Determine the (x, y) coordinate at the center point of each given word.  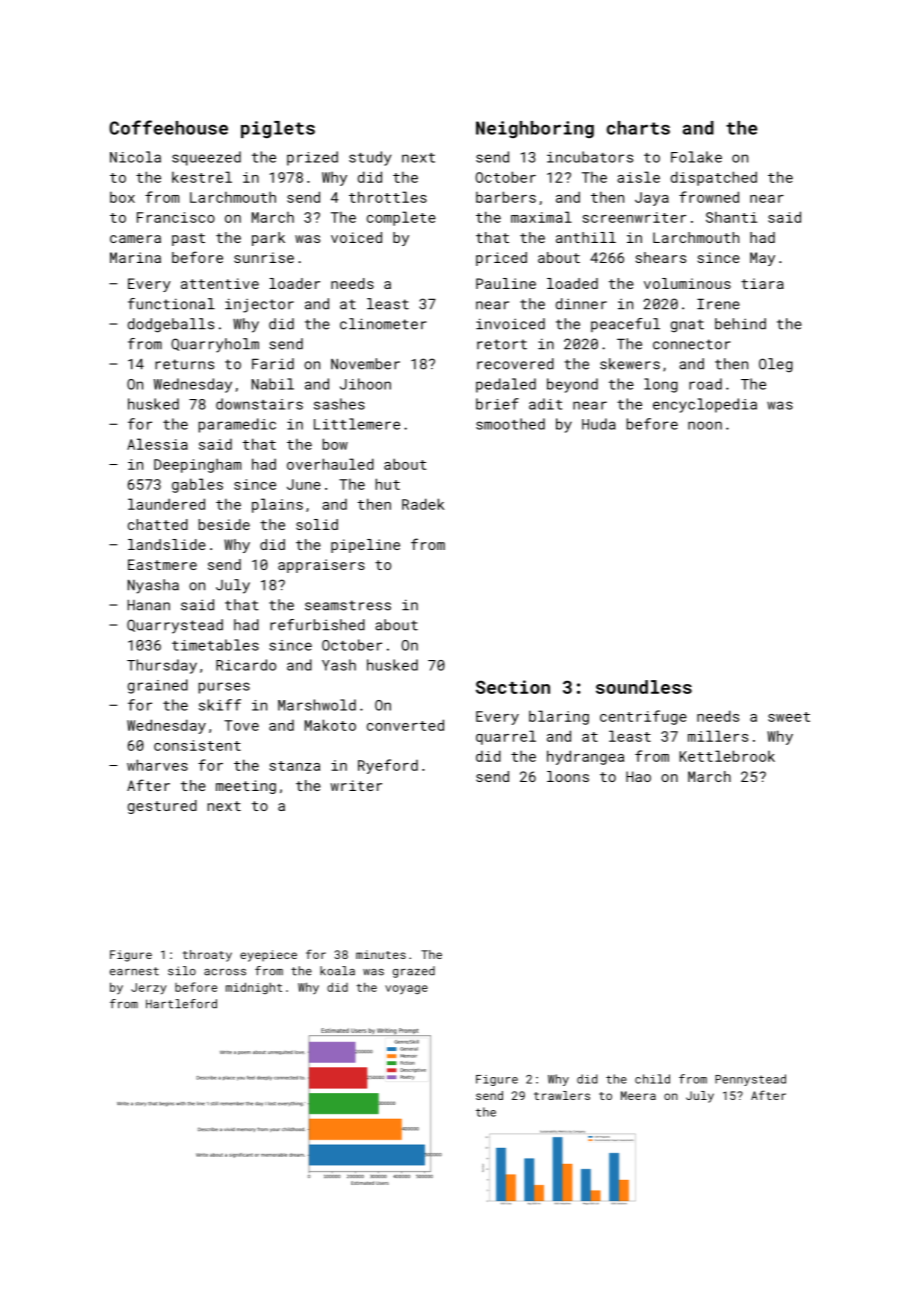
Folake (696, 157)
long (661, 385)
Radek (423, 504)
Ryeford (388, 766)
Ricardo (246, 665)
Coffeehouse (168, 127)
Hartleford (181, 1004)
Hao (638, 776)
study (370, 158)
